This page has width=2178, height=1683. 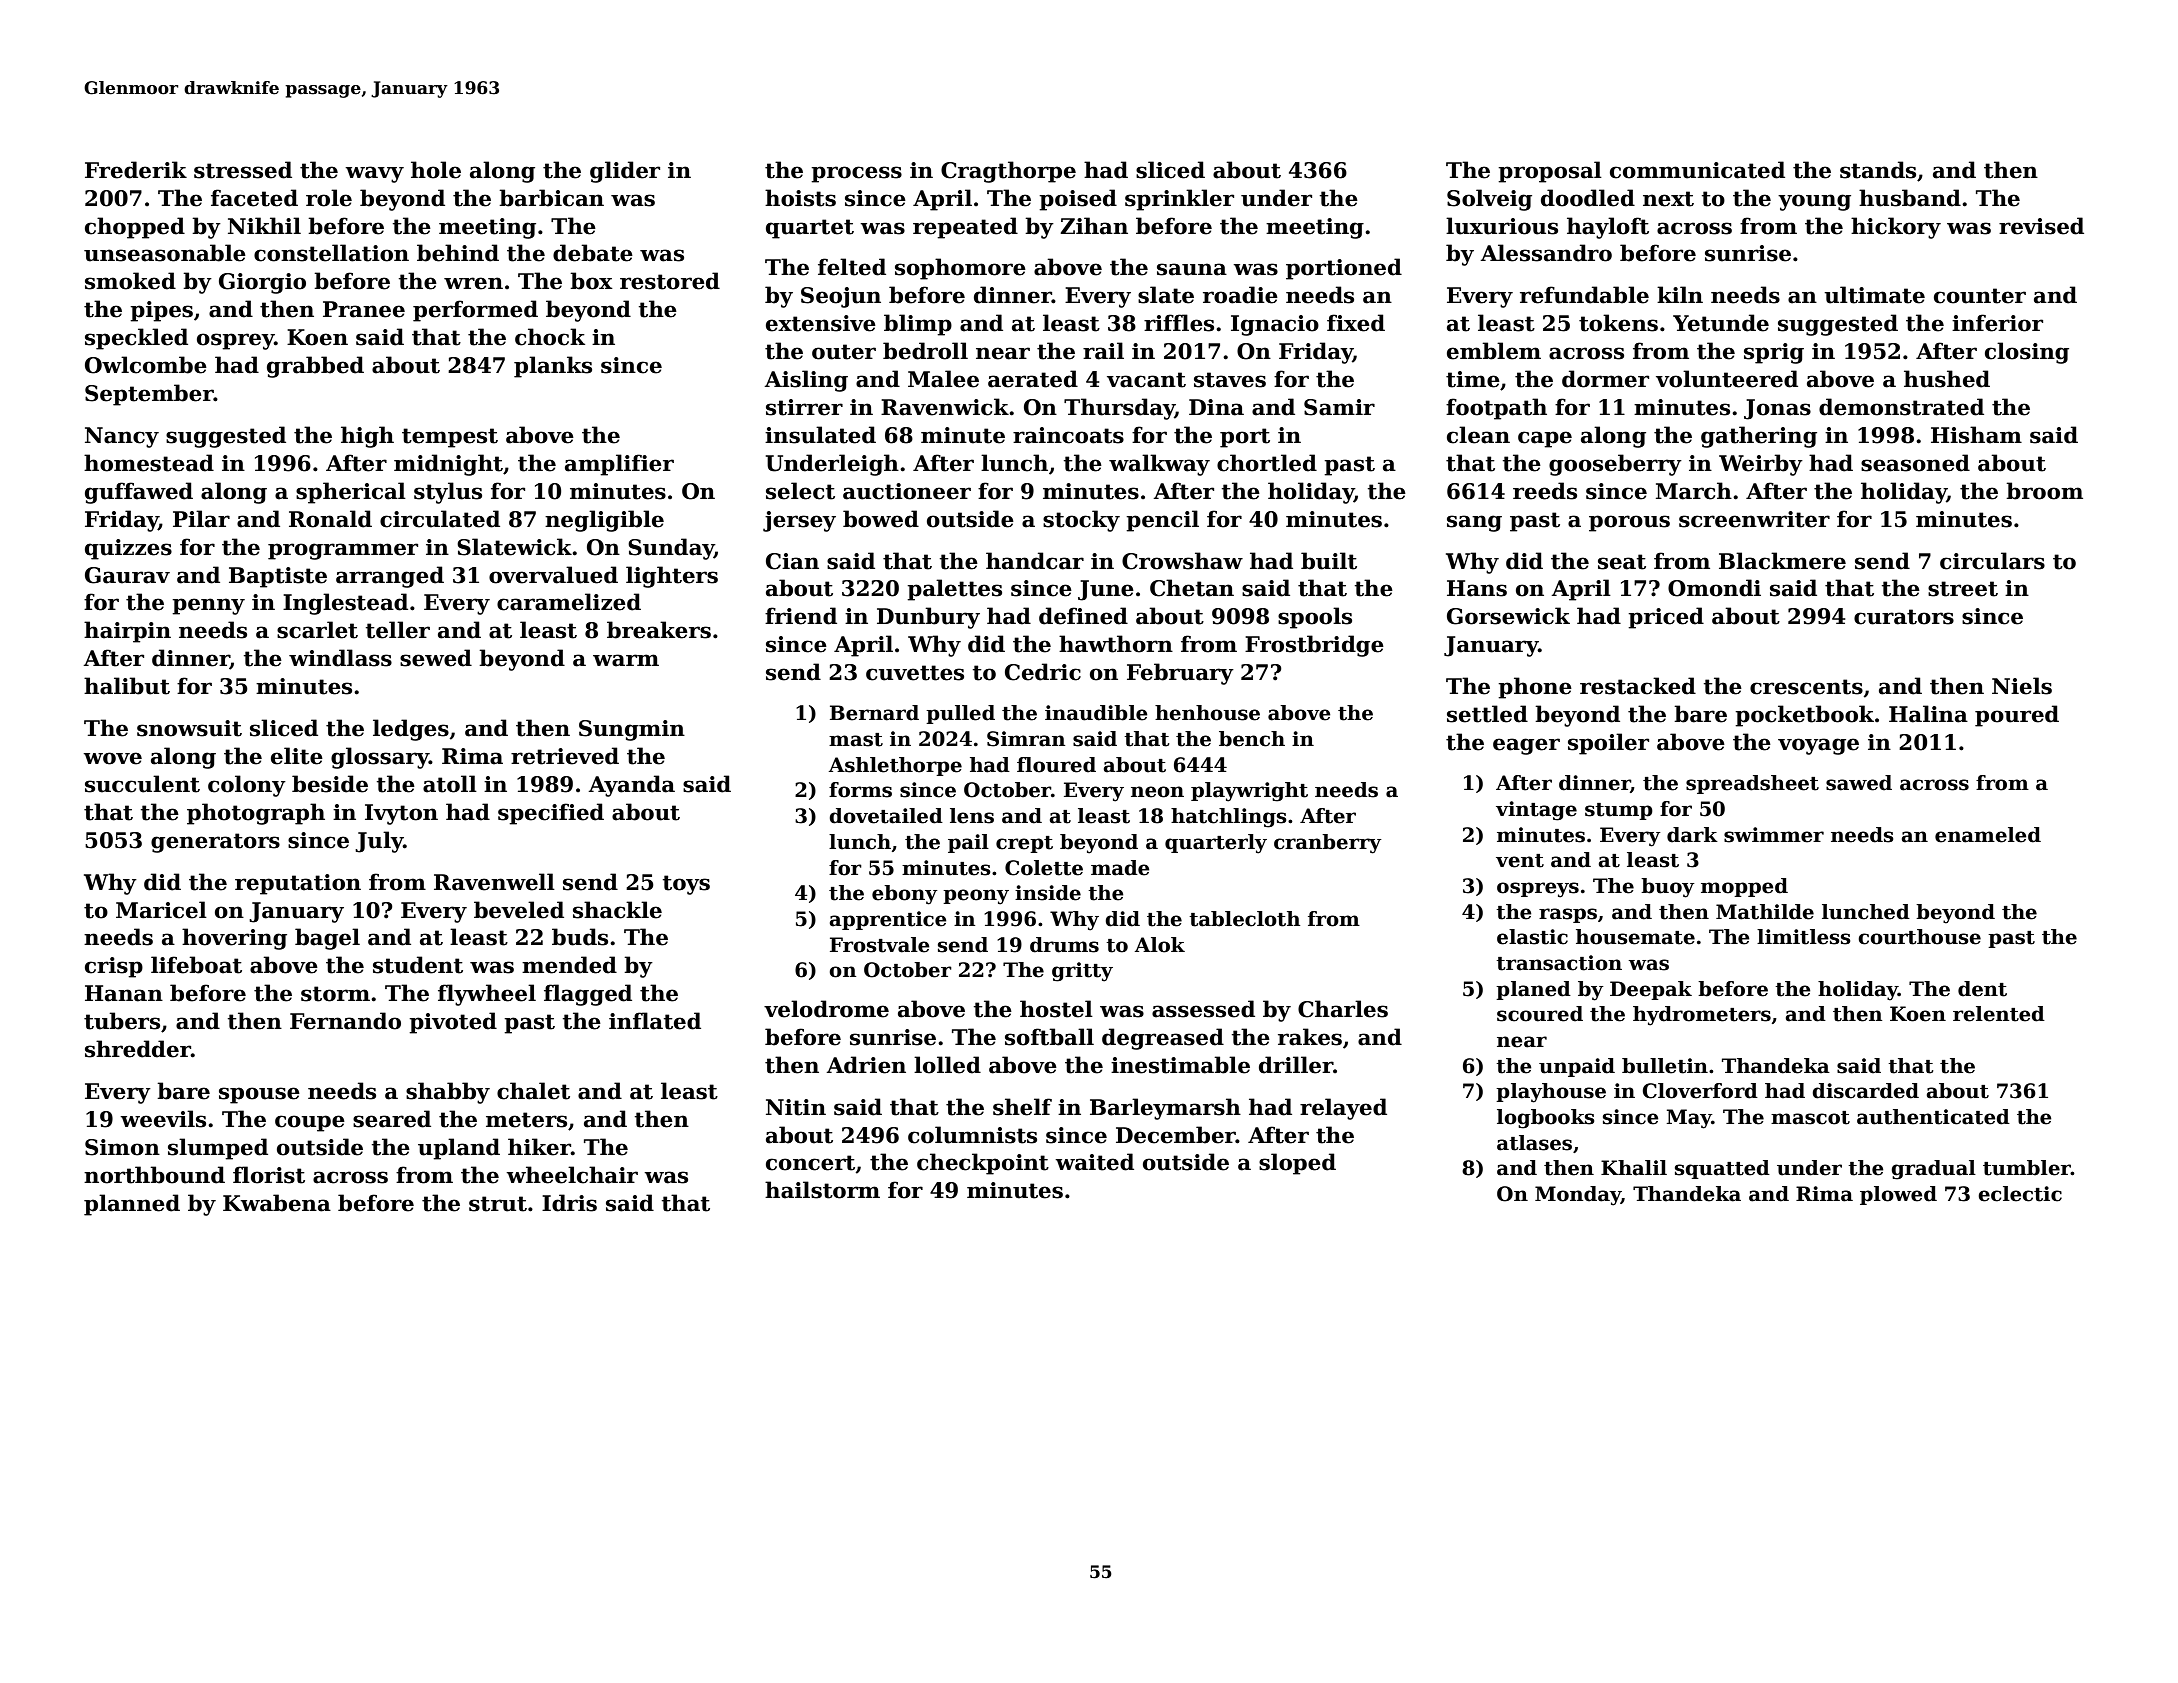 I want to click on buds, so click(x=580, y=937).
